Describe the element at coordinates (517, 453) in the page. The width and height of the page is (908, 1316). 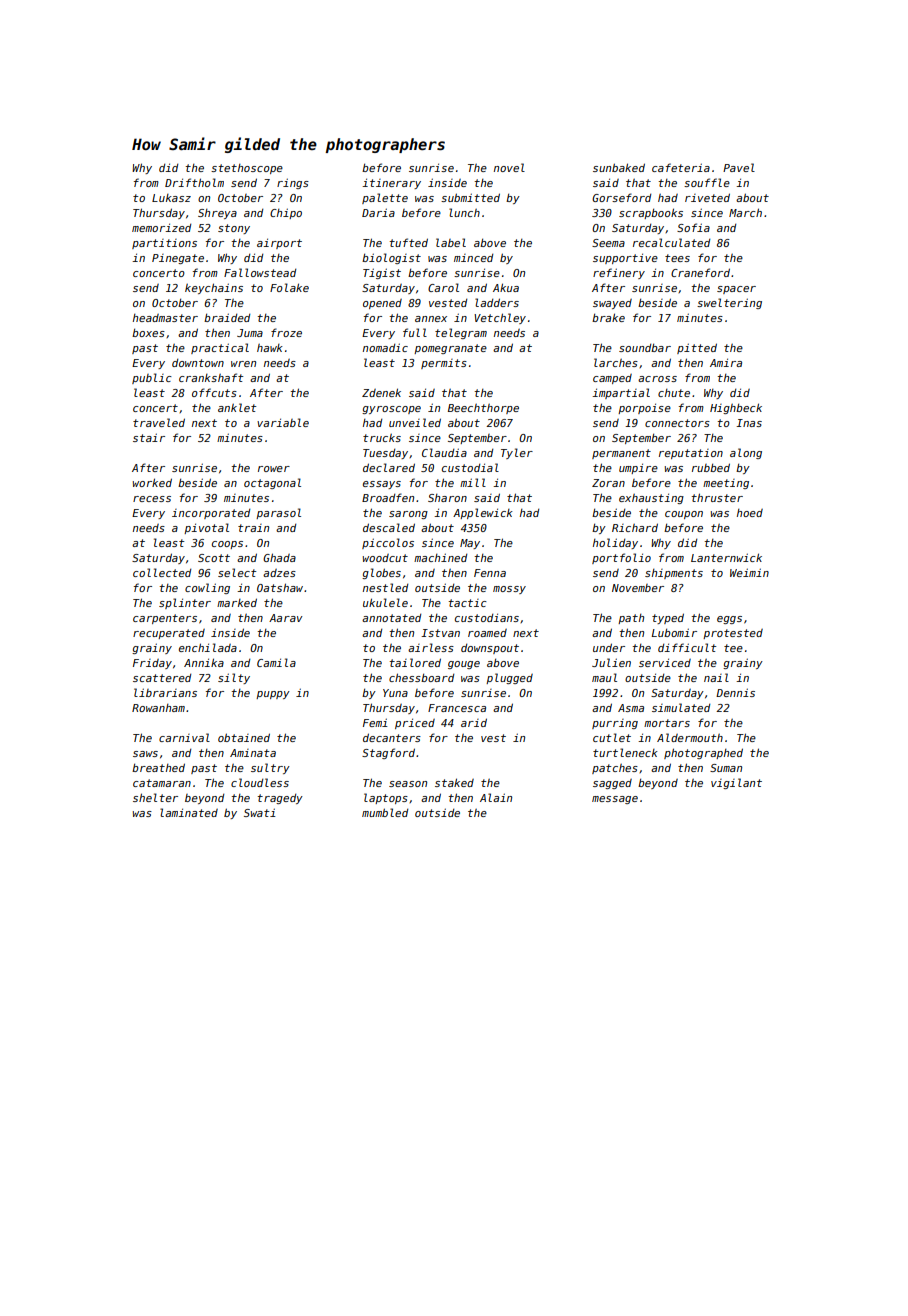
I see `Tyler` at that location.
